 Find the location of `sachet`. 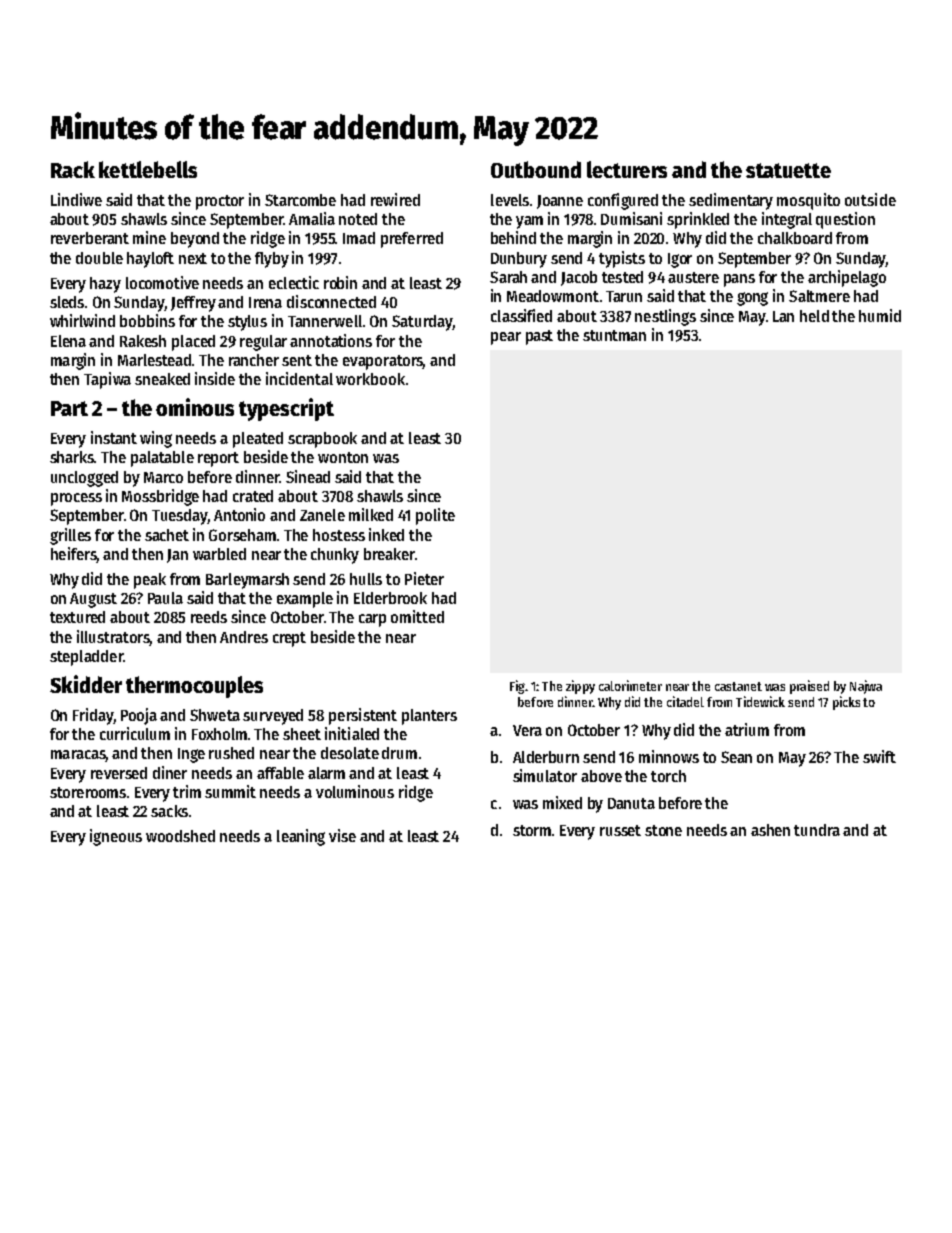

sachet is located at coordinates (167, 535).
